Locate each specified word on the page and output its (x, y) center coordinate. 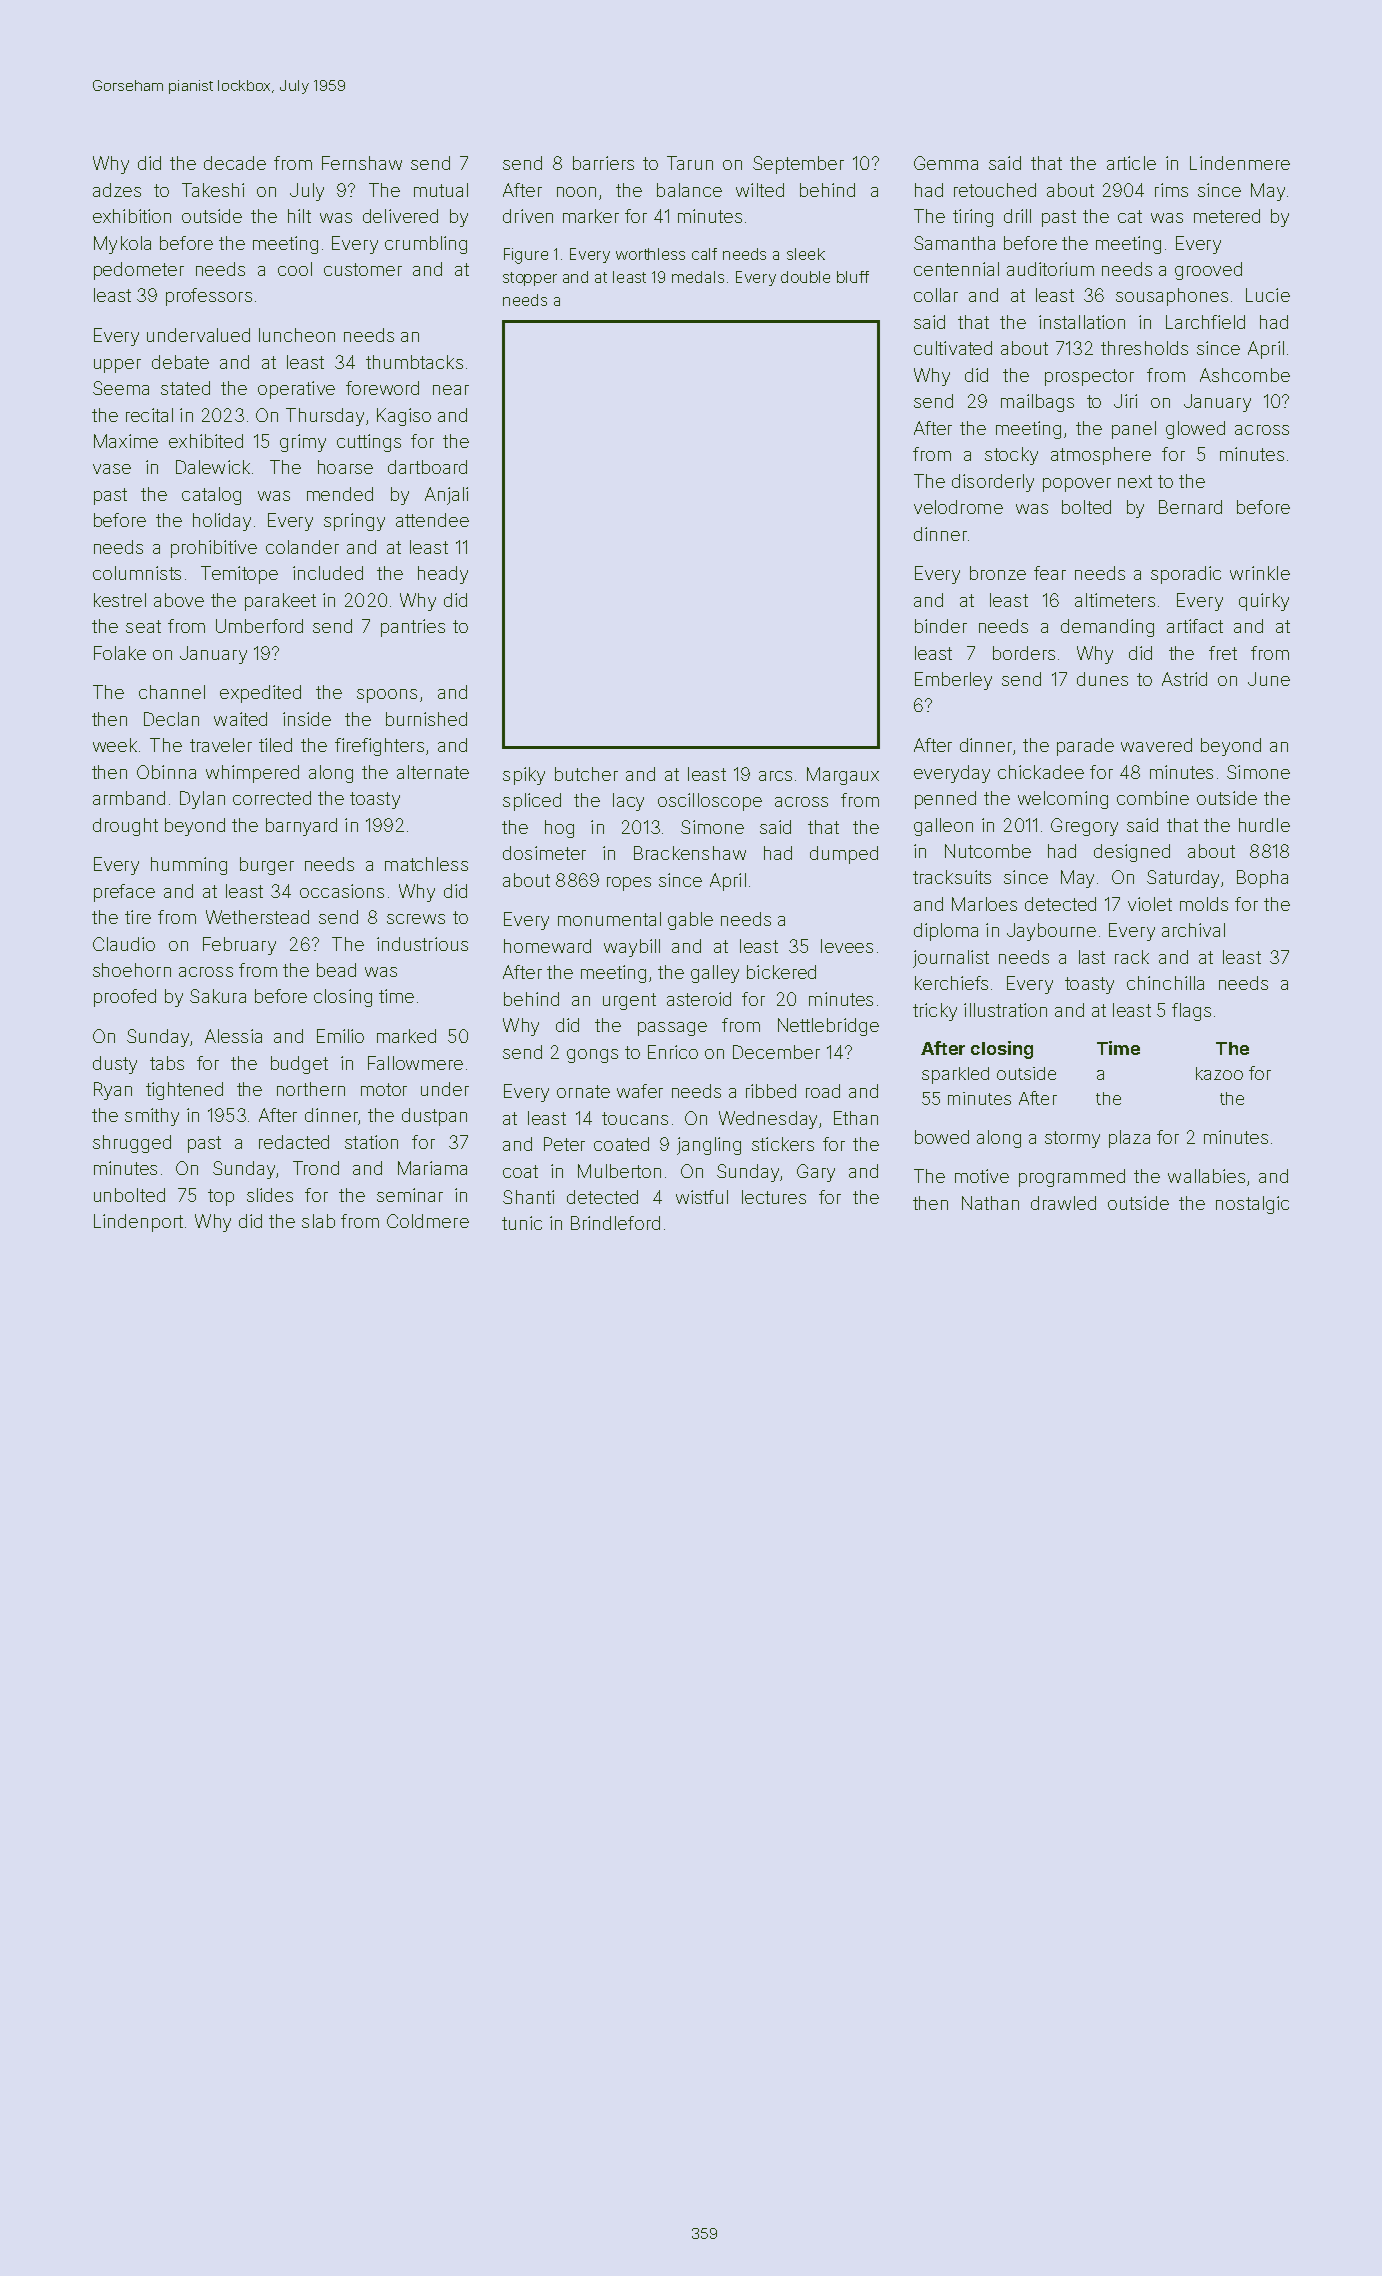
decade (235, 163)
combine (1153, 798)
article (1131, 163)
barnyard (301, 827)
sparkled (955, 1075)
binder (941, 626)
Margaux (843, 776)
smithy (152, 1117)
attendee (432, 520)
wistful (702, 1197)
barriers (603, 163)
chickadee (1041, 772)
